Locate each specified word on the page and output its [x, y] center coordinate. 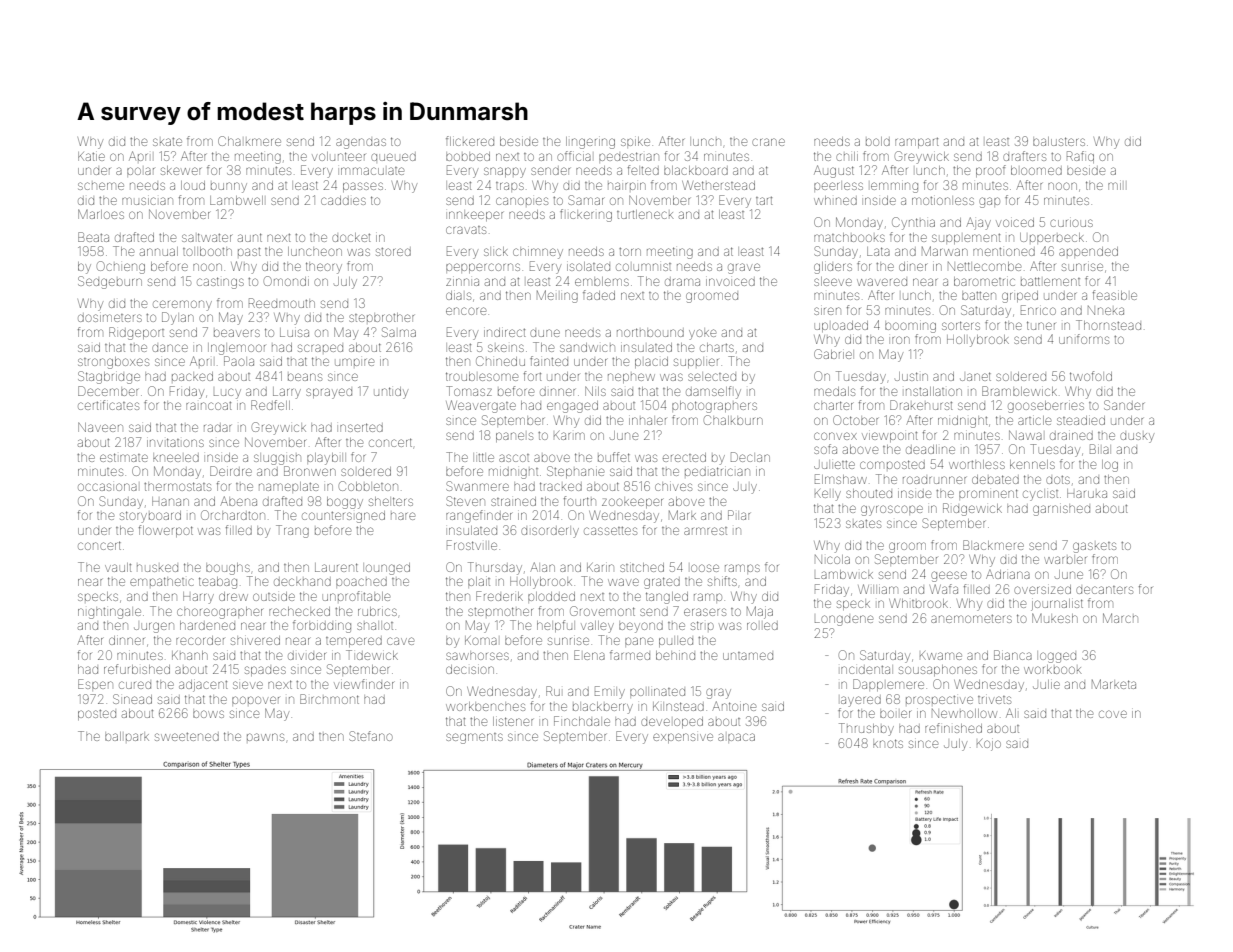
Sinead [132, 699]
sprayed [329, 393]
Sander [1124, 405]
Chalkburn [733, 420]
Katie [91, 156]
